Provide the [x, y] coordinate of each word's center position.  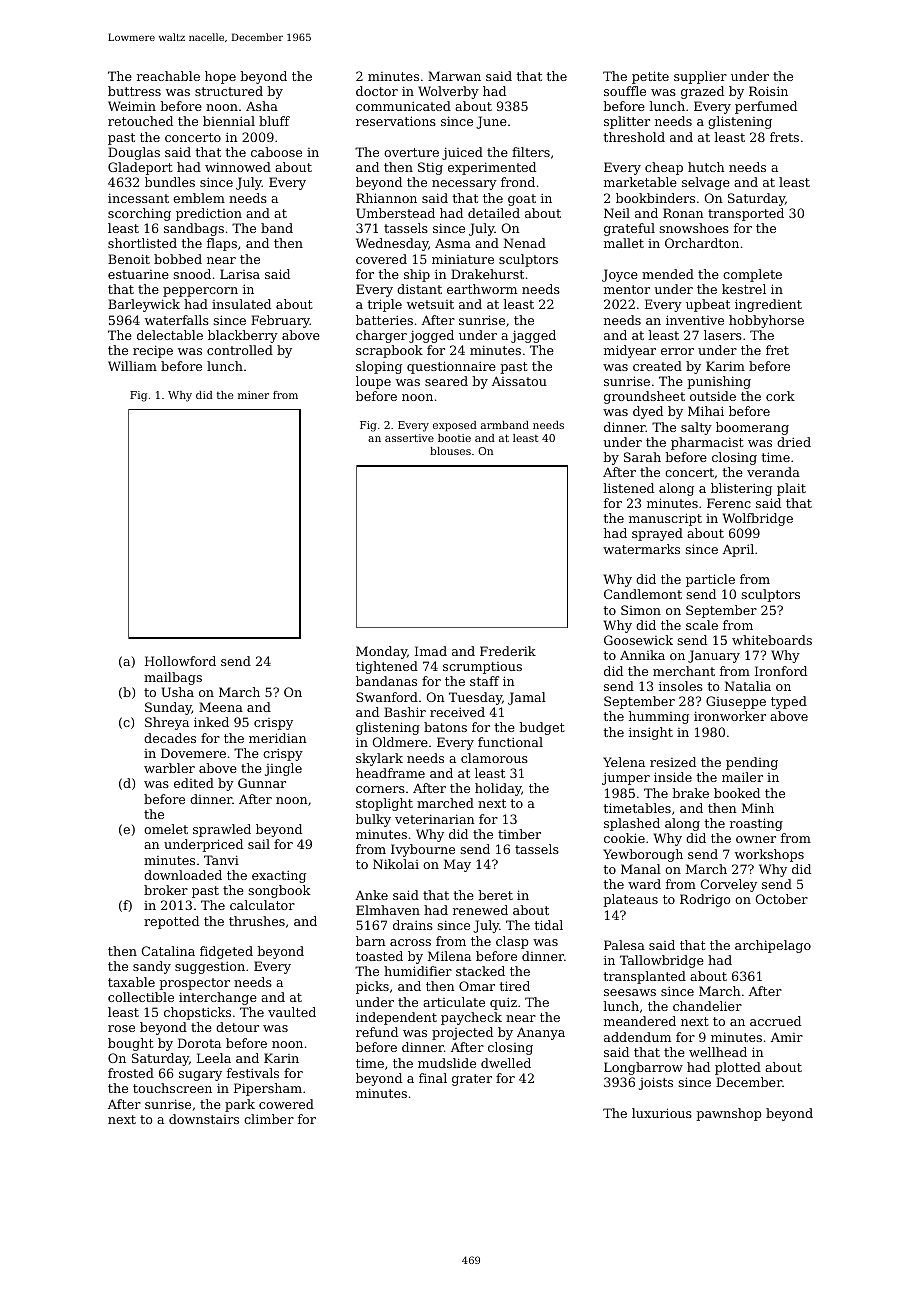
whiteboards [772, 640]
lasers [723, 335]
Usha [178, 692]
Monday [381, 652]
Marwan [454, 76]
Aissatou [519, 381]
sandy [152, 967]
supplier [700, 77]
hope [220, 77]
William [132, 366]
